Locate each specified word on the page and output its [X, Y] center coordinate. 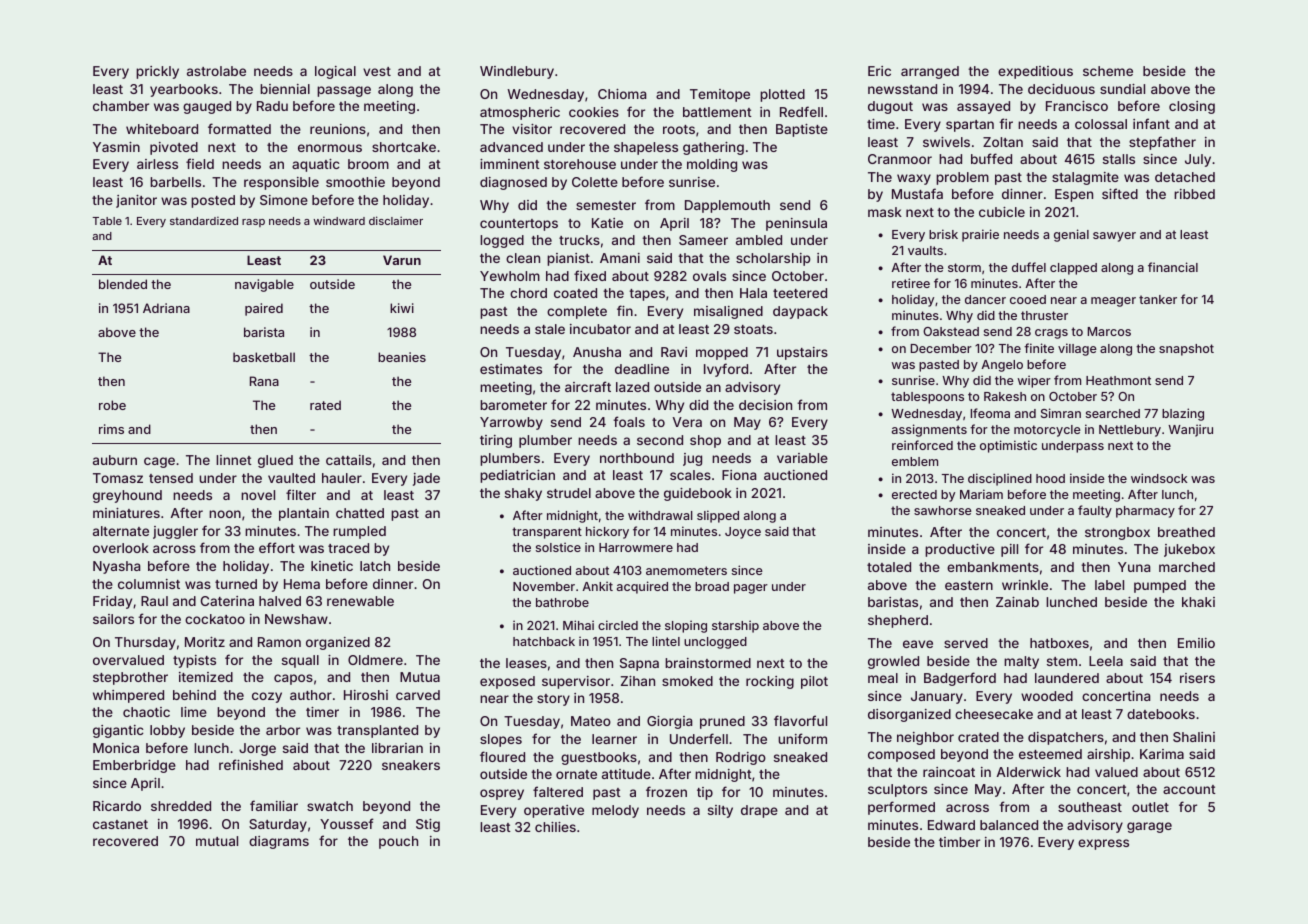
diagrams [279, 842]
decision [765, 405]
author [311, 695]
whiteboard [162, 129]
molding [712, 165]
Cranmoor [900, 159]
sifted [1120, 193]
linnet [234, 460]
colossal [1101, 124]
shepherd [898, 621]
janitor [136, 201]
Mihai [578, 625]
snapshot [1186, 350]
